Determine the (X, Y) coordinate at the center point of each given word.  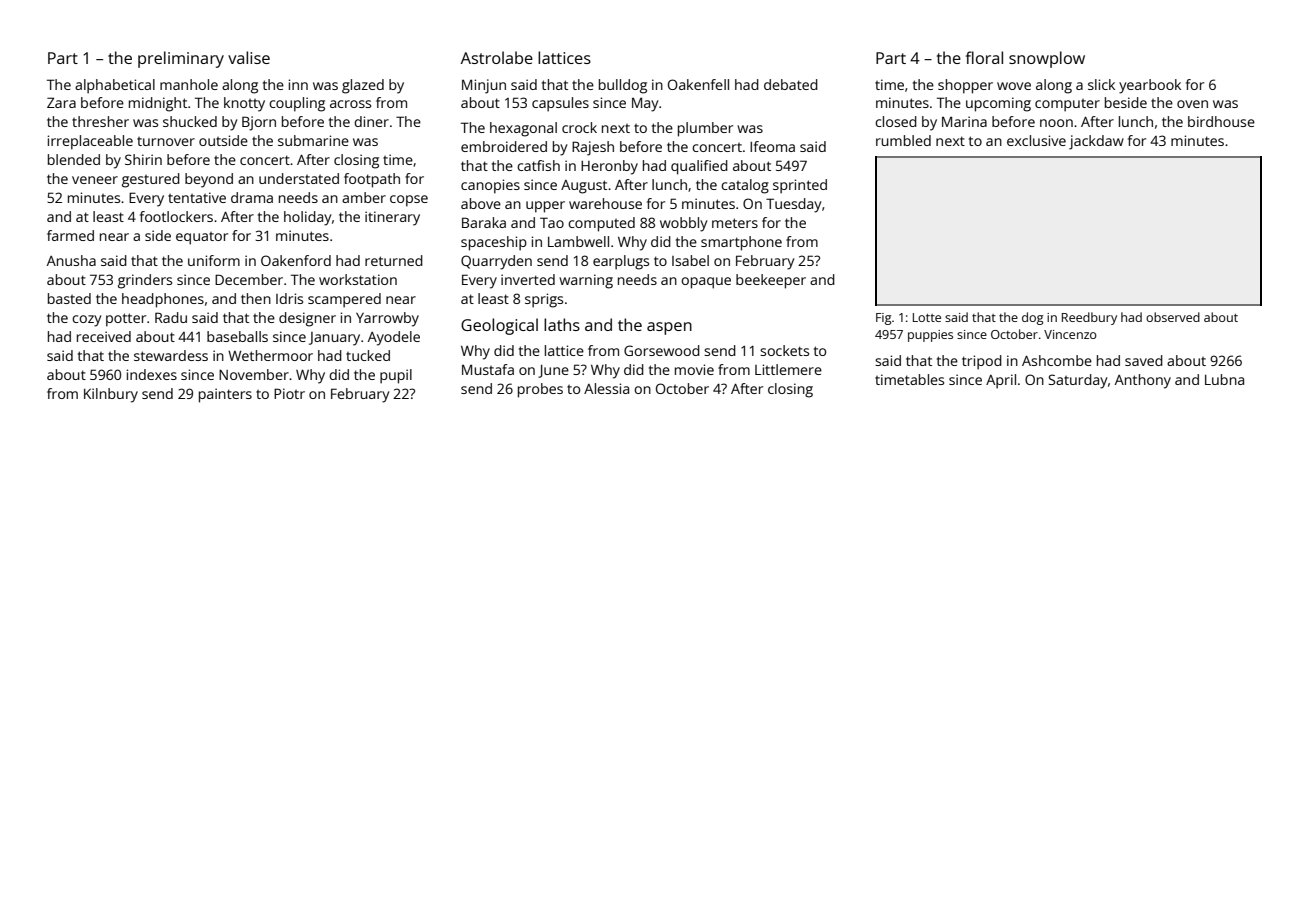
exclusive (1036, 140)
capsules (560, 104)
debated (791, 84)
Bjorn (259, 123)
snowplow (1047, 59)
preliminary (181, 59)
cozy (87, 321)
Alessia (606, 388)
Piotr (289, 393)
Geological (499, 326)
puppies (930, 336)
